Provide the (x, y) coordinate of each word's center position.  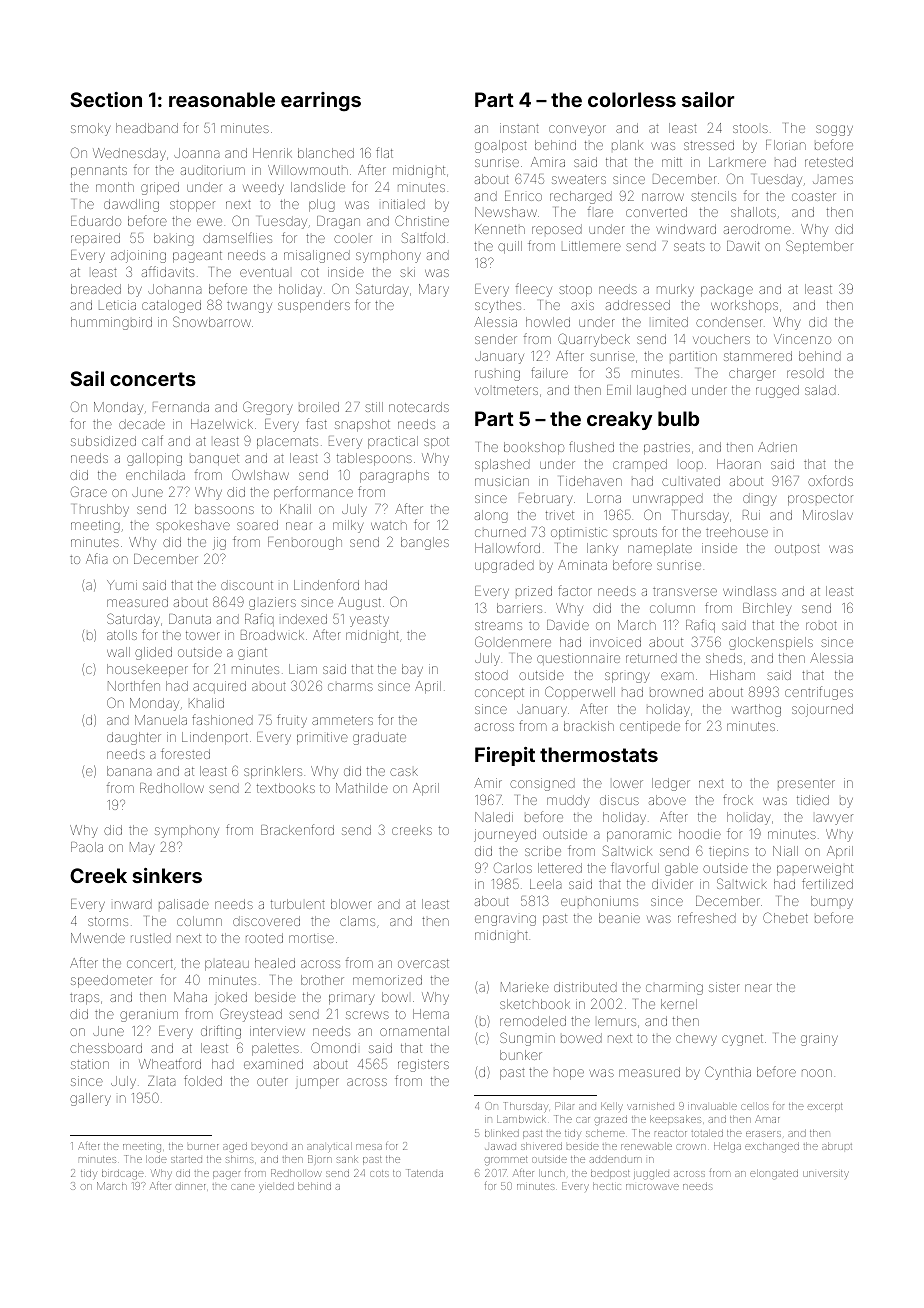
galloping (154, 459)
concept (499, 694)
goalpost (501, 146)
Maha (190, 997)
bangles (425, 543)
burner (203, 1147)
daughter (134, 738)
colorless (632, 99)
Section (106, 99)
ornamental (414, 1031)
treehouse (737, 532)
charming (674, 989)
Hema (431, 1014)
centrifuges (819, 693)
